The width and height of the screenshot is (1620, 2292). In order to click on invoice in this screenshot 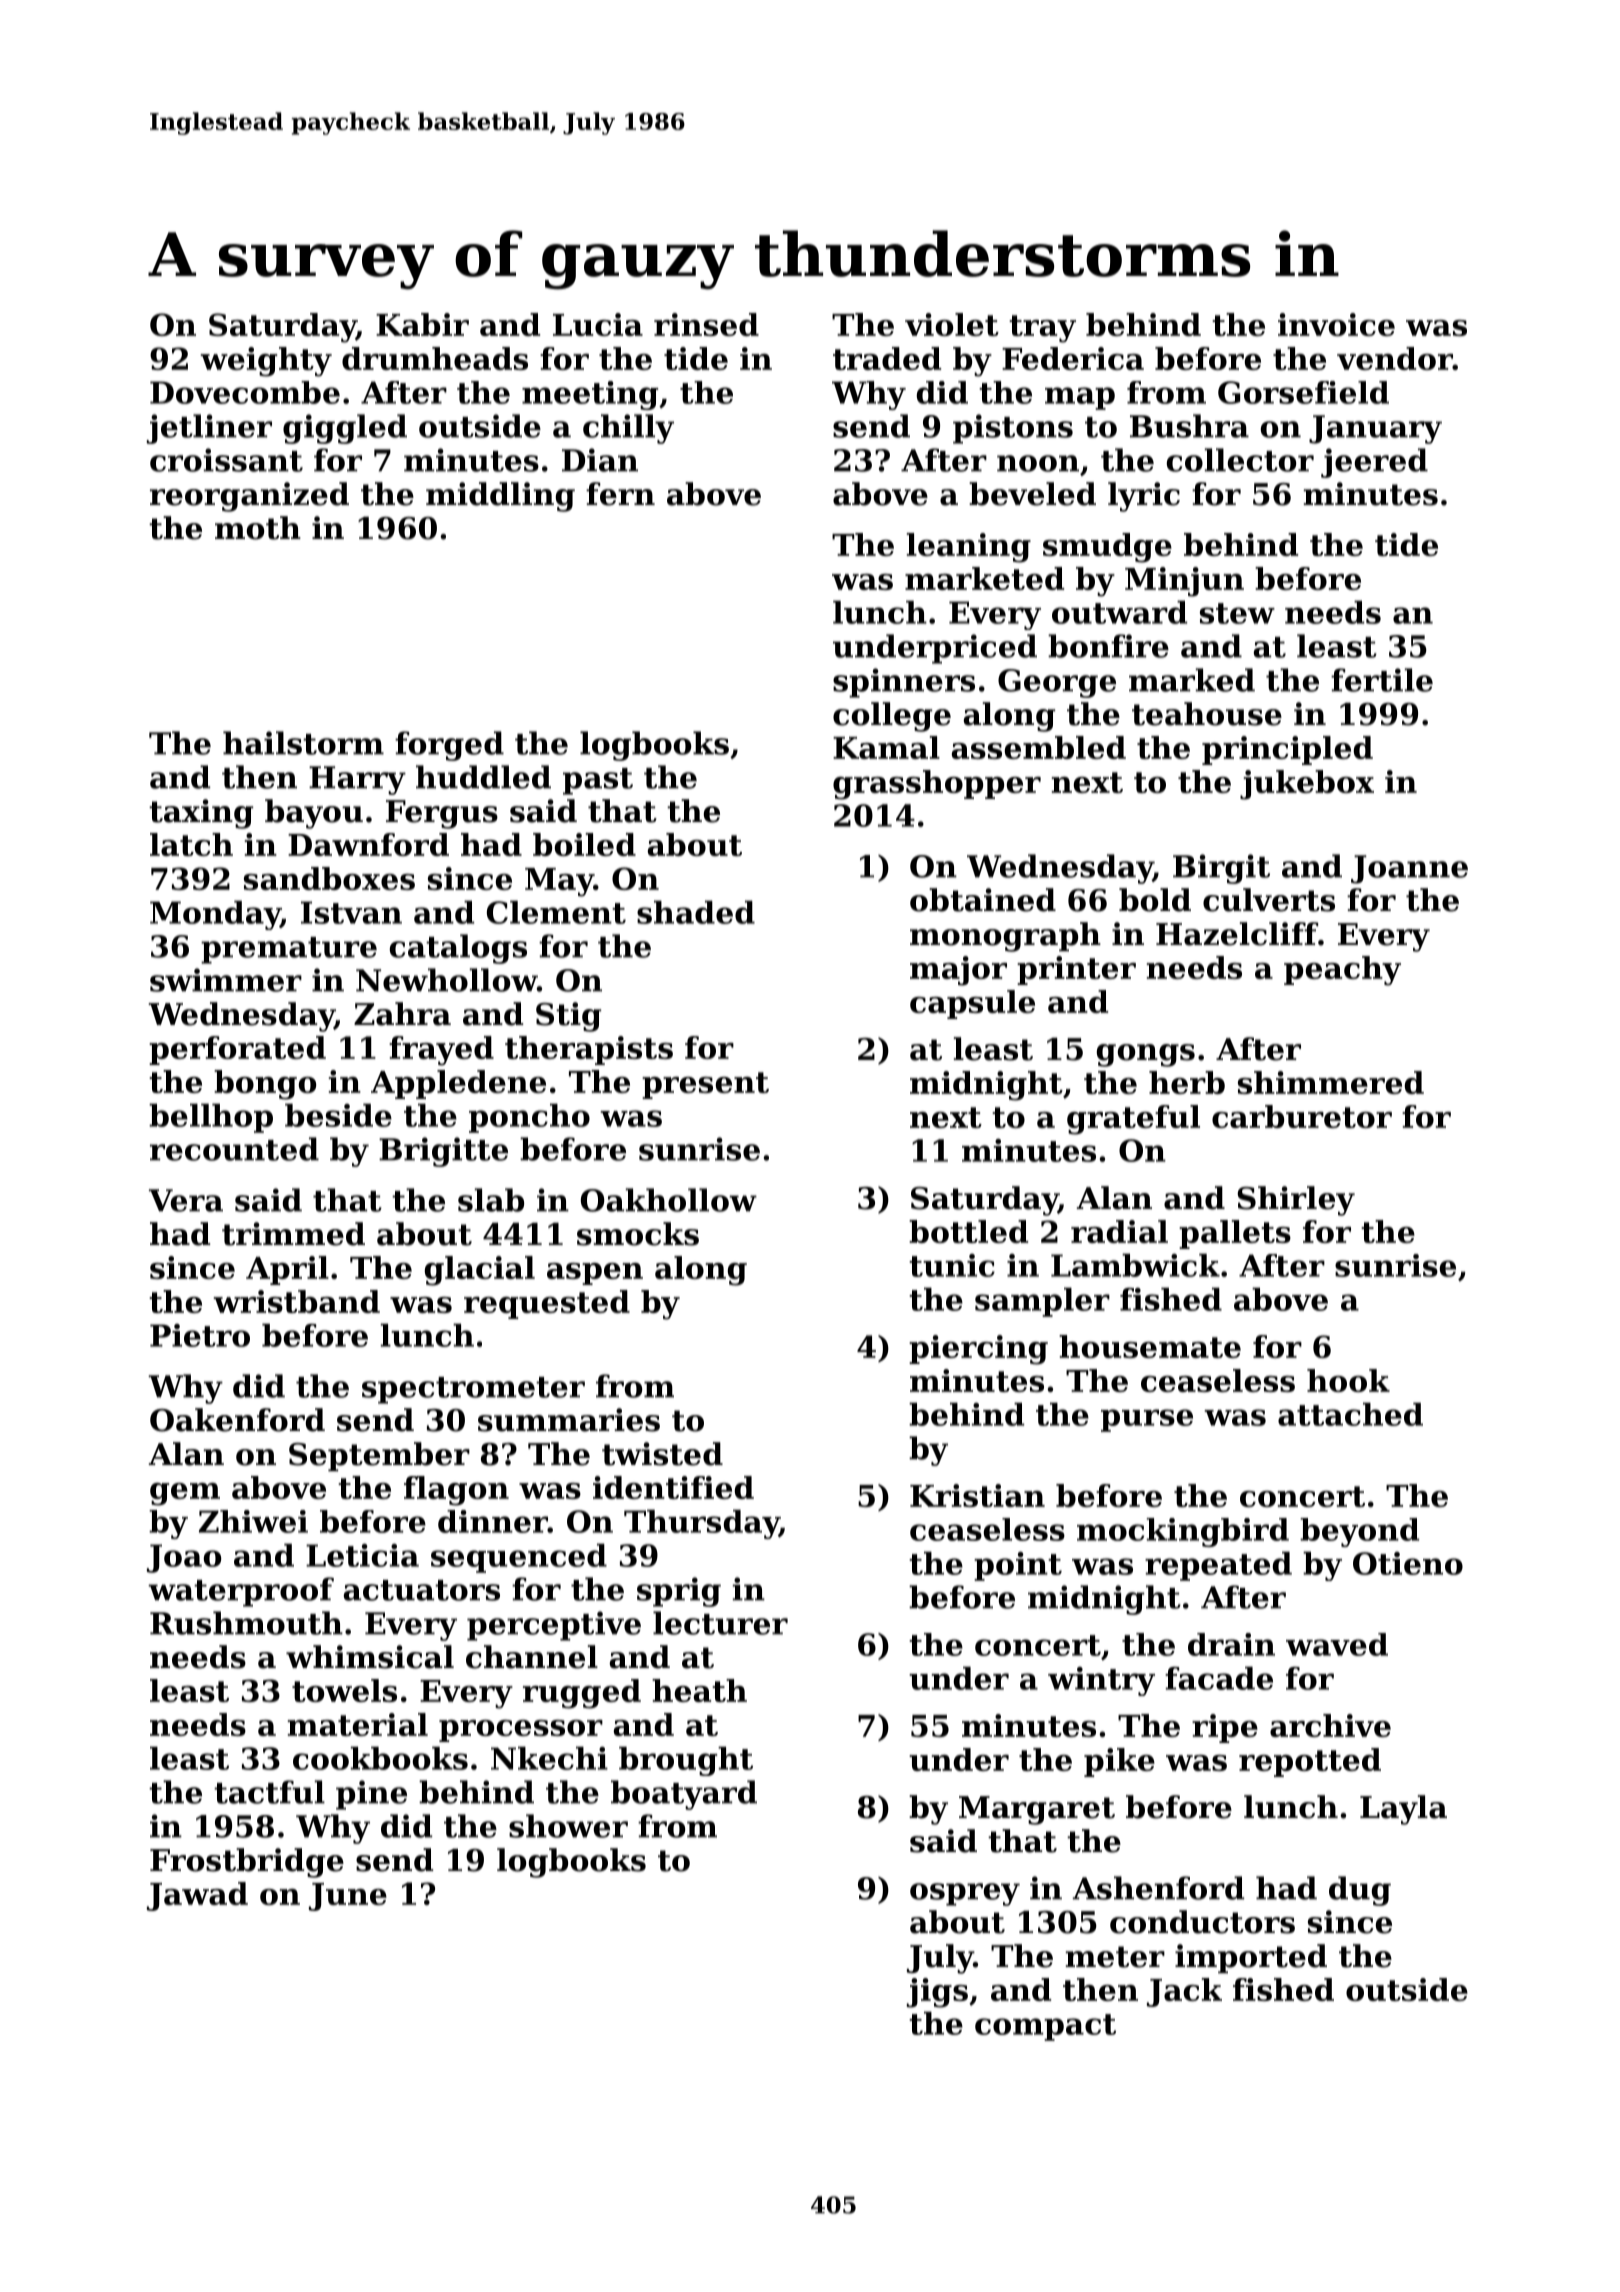, I will do `click(1336, 324)`.
